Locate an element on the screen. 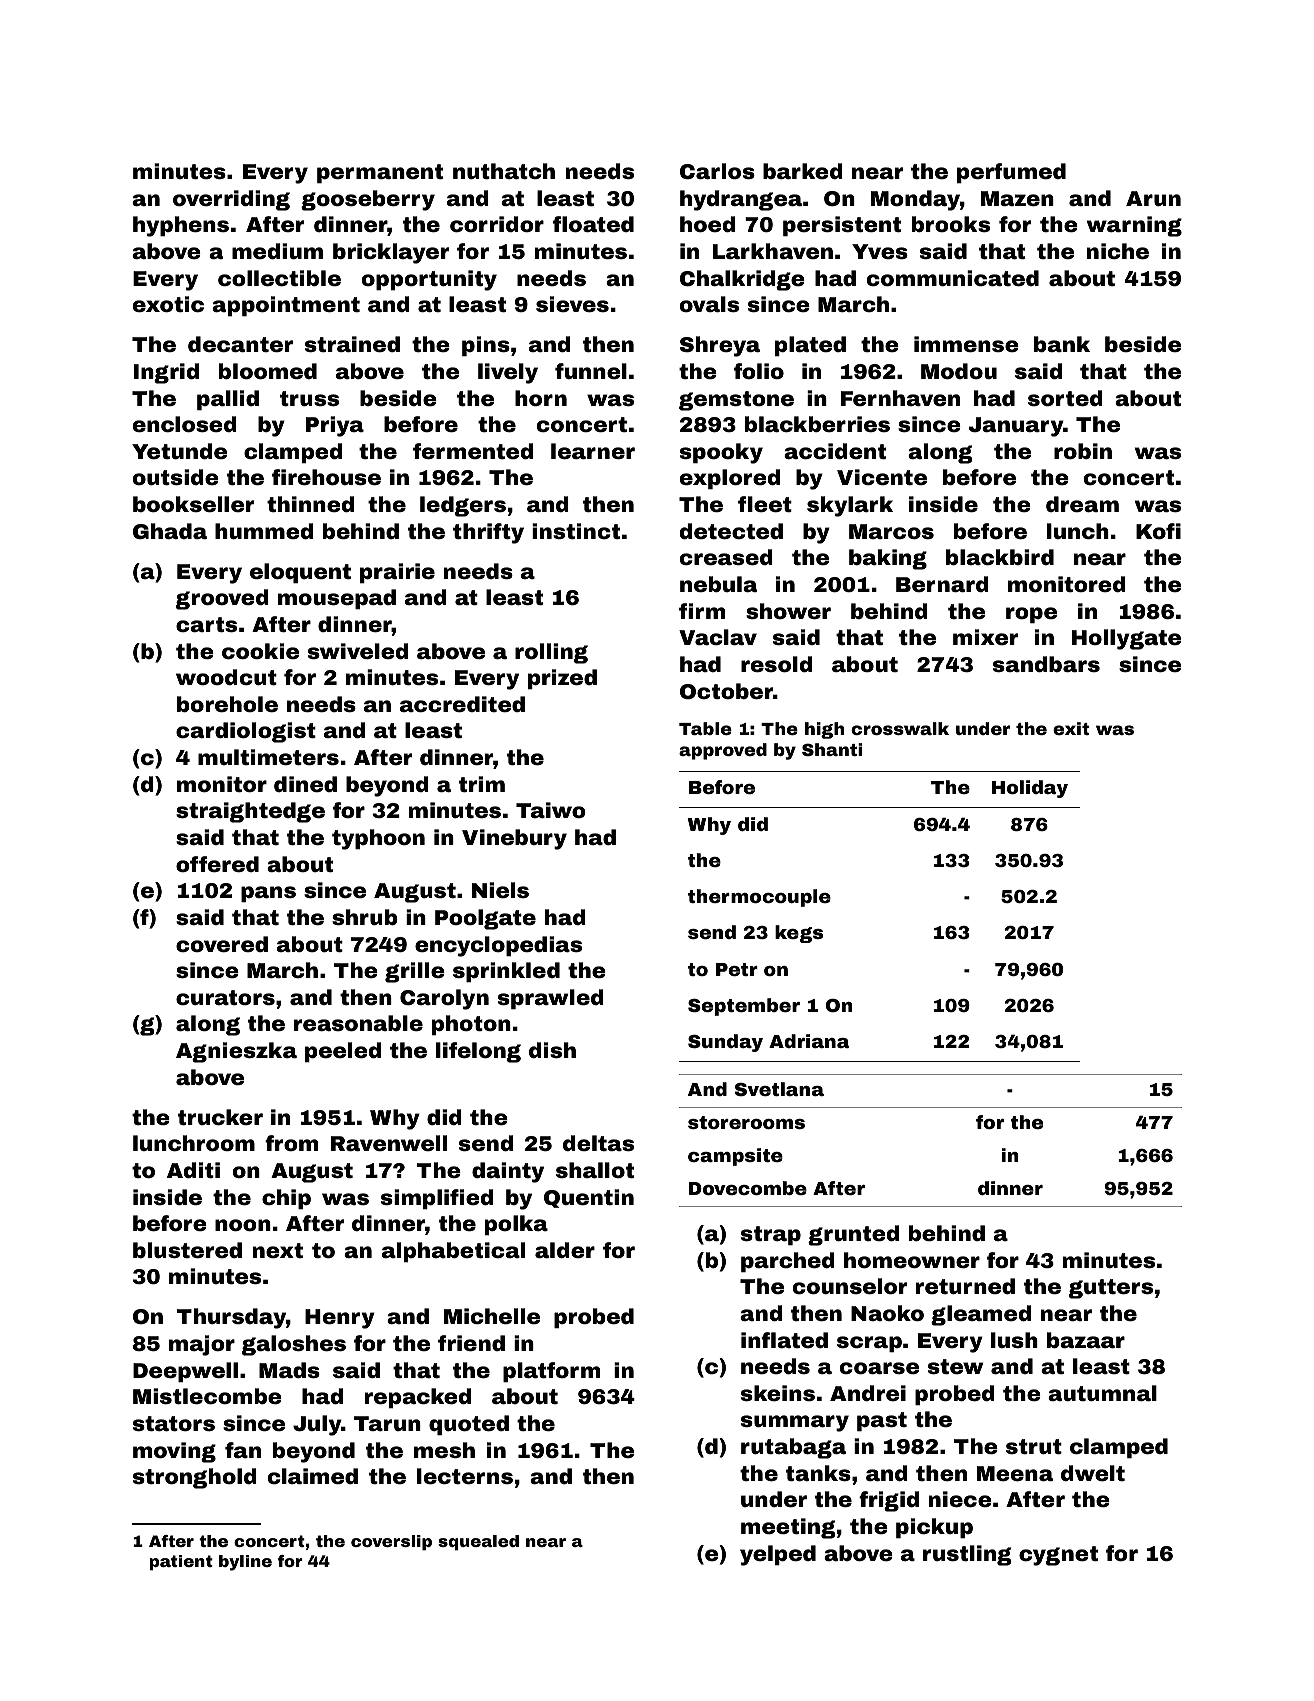 This screenshot has width=1314, height=1701. rutabaga is located at coordinates (793, 1448).
